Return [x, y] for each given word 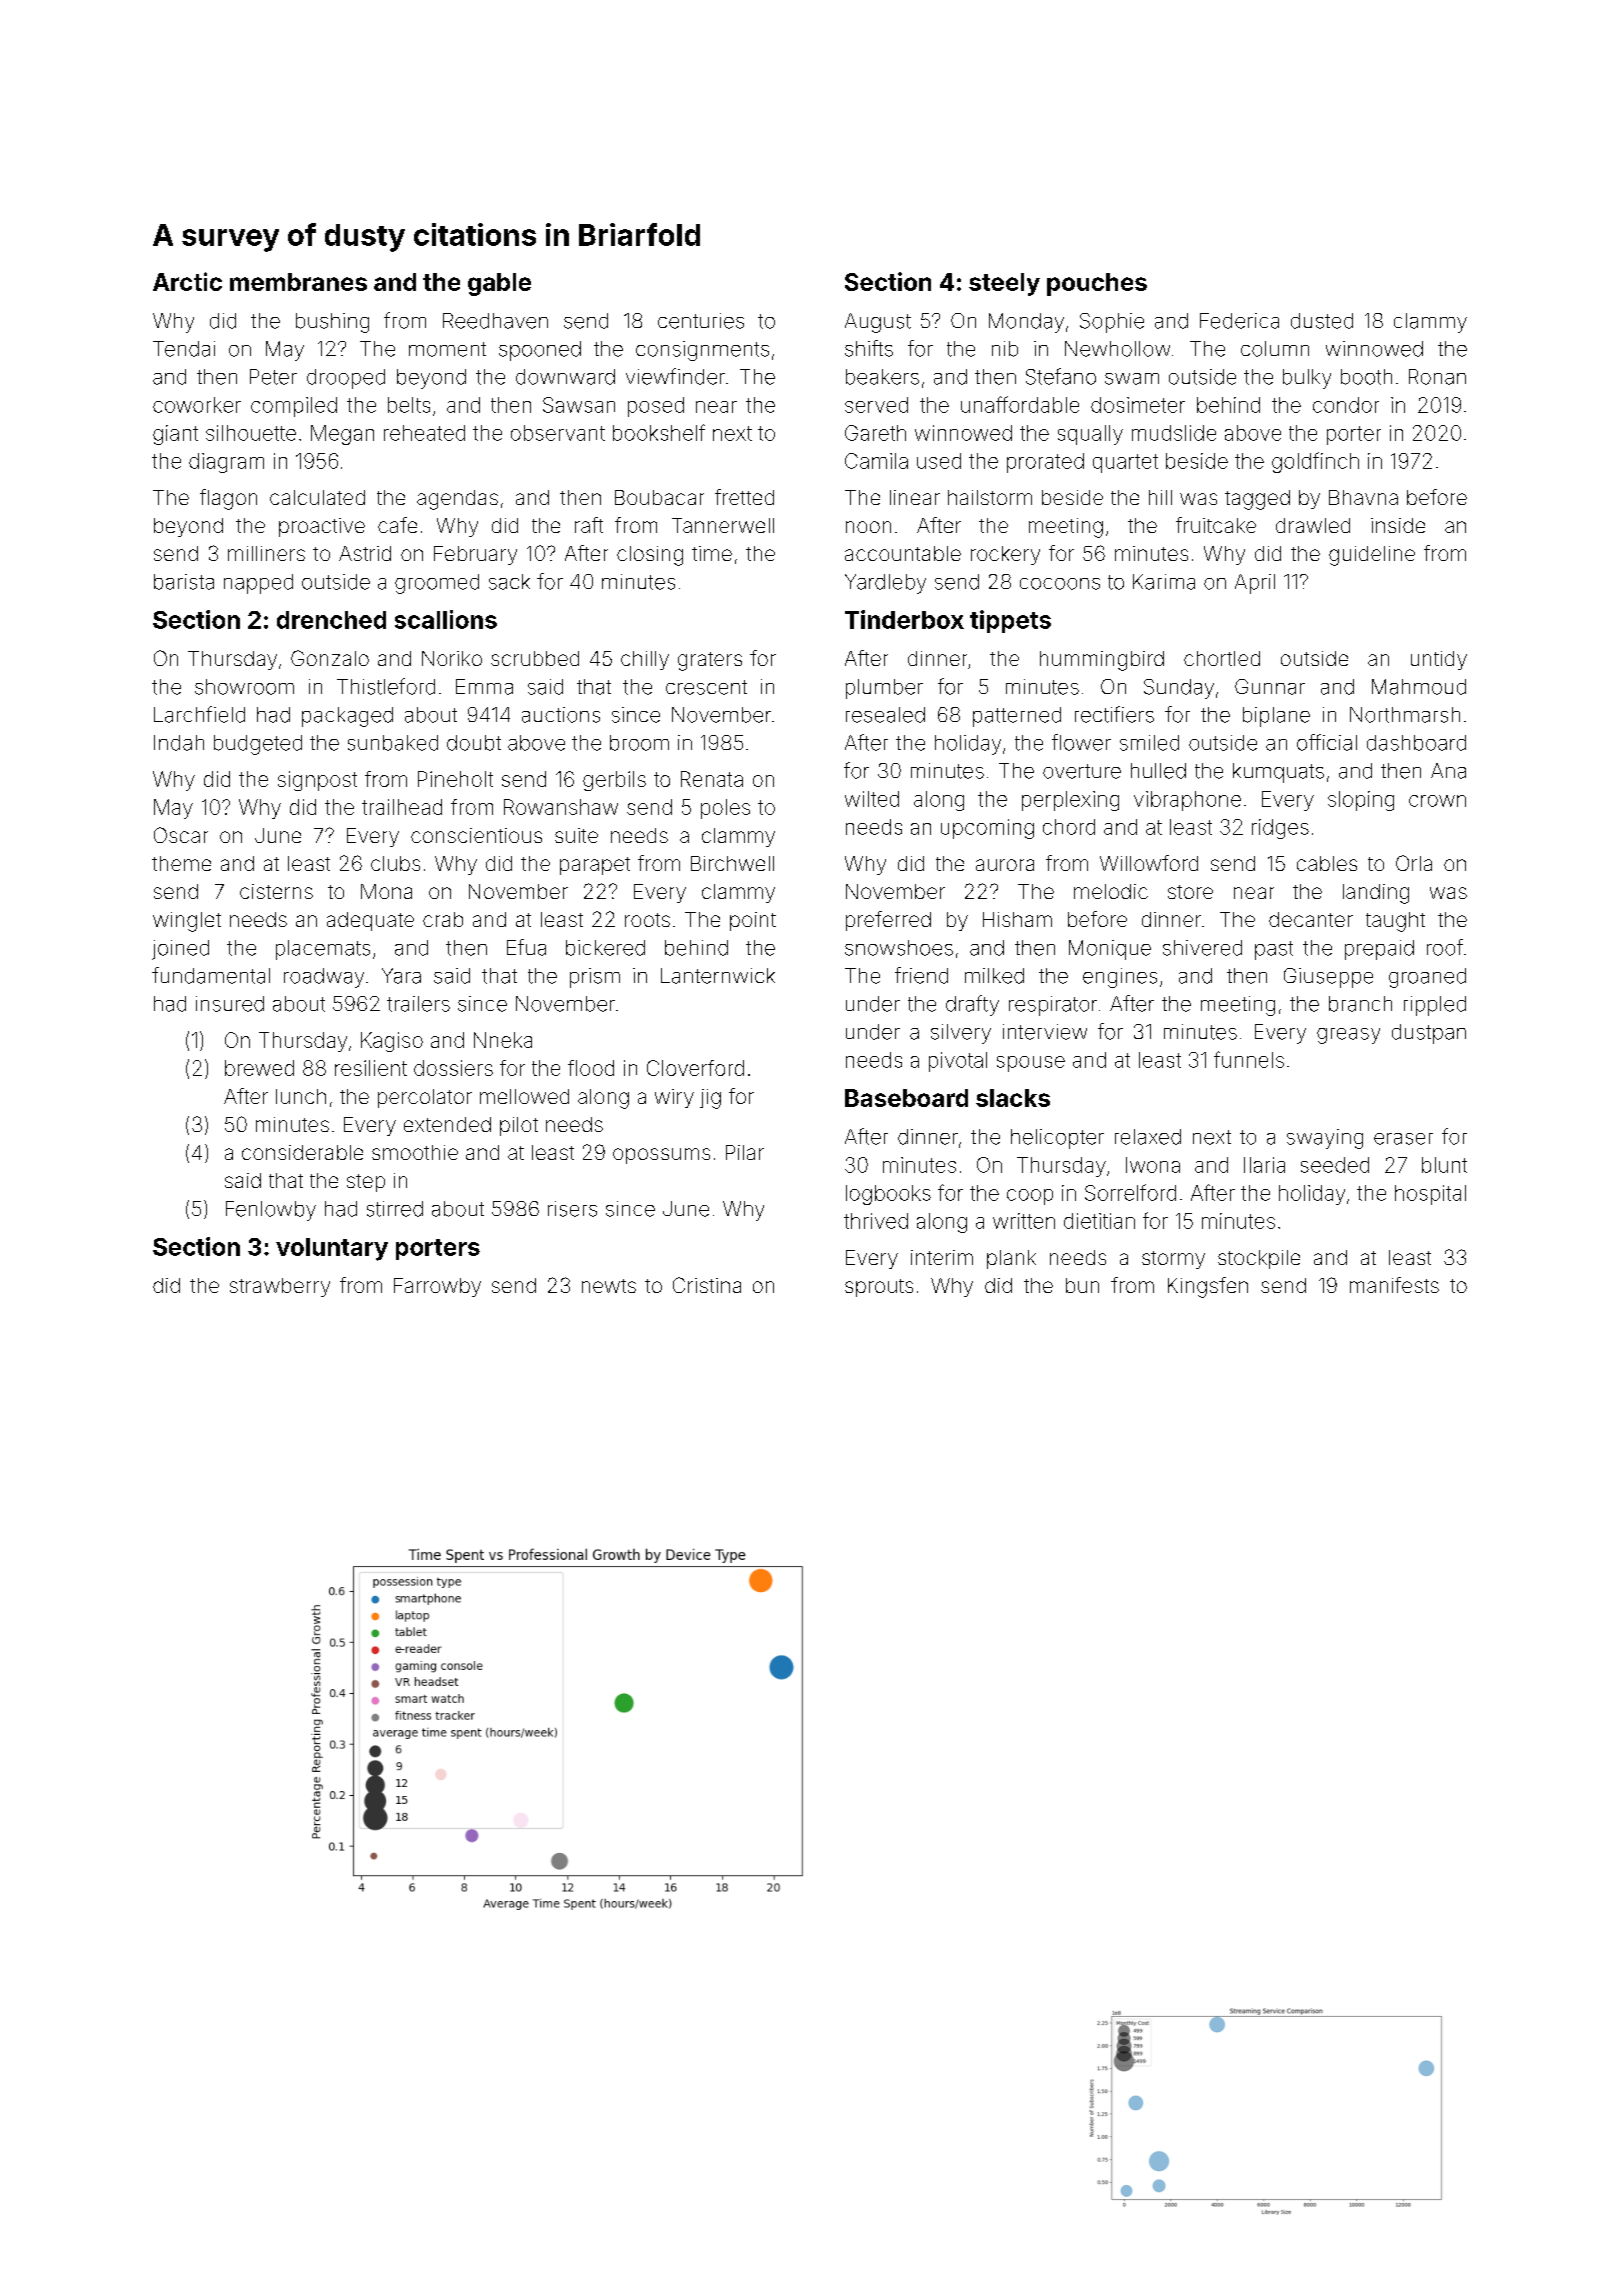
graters [710, 661]
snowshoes [899, 948]
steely [1004, 284]
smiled [1149, 743]
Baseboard [906, 1098]
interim [942, 1257]
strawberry [280, 1287]
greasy [1348, 1036]
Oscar [181, 835]
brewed [259, 1068]
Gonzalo [330, 658]
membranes [298, 282]
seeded [1335, 1165]
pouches [1097, 284]
